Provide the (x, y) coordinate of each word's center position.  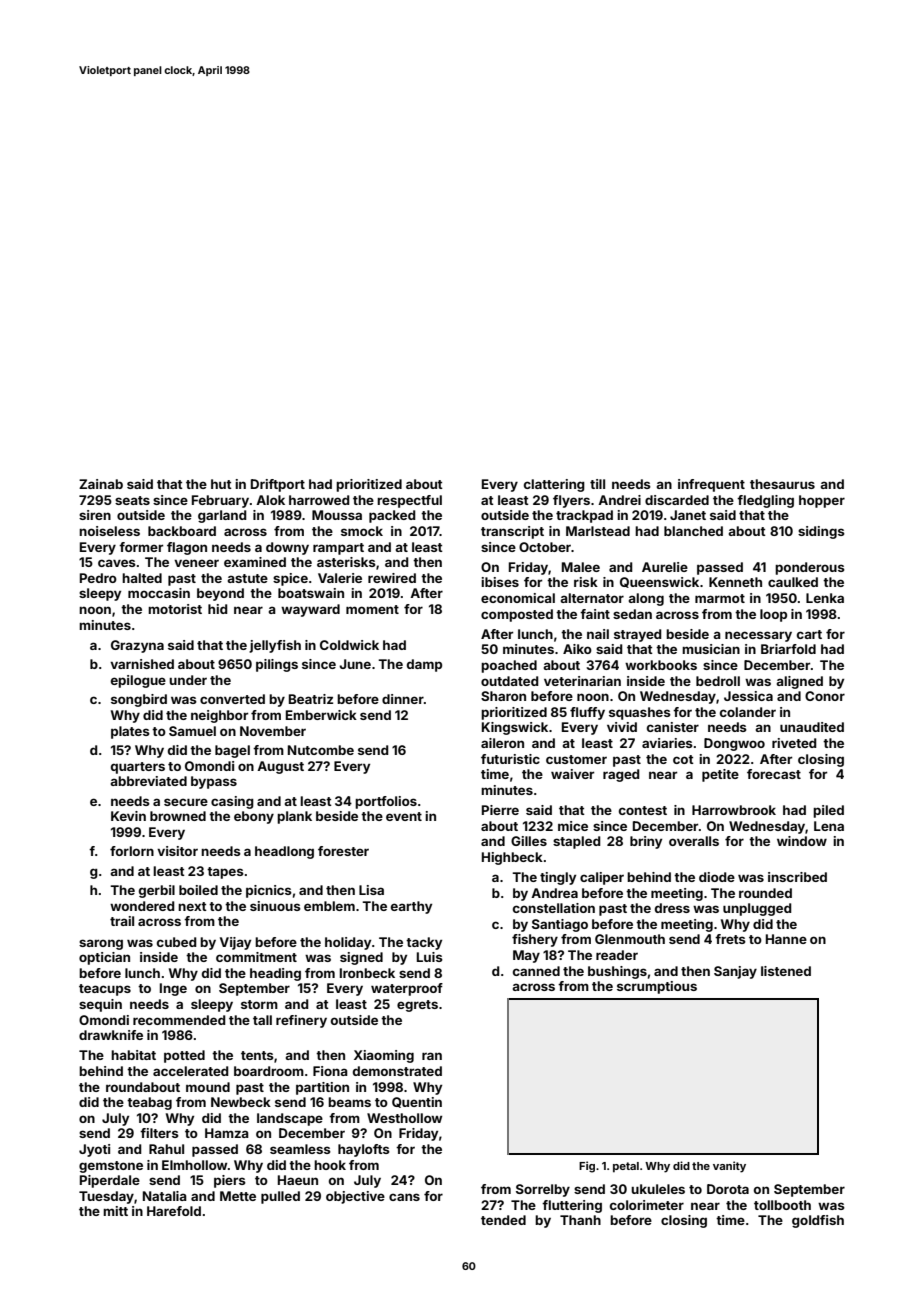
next (192, 906)
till (597, 484)
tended (503, 1220)
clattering (554, 485)
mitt (115, 1211)
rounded (765, 893)
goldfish (818, 1221)
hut (221, 484)
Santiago (560, 925)
